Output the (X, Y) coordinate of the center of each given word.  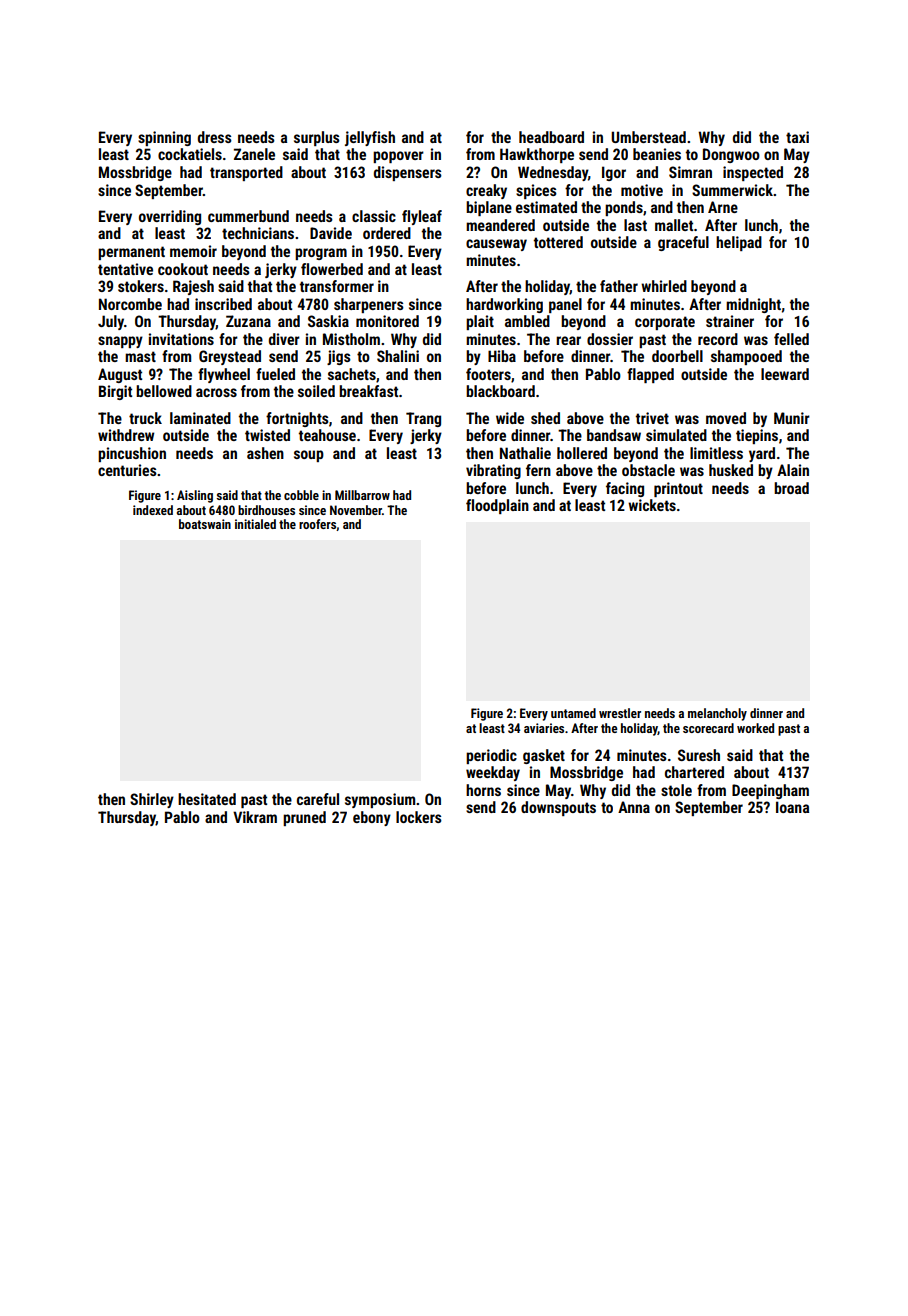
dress (215, 137)
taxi (797, 137)
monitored (387, 321)
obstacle (648, 470)
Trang (423, 419)
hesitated (207, 799)
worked (755, 728)
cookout (183, 269)
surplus (317, 138)
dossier (610, 339)
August (120, 375)
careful (318, 799)
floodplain (497, 506)
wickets (652, 505)
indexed (153, 510)
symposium (380, 800)
